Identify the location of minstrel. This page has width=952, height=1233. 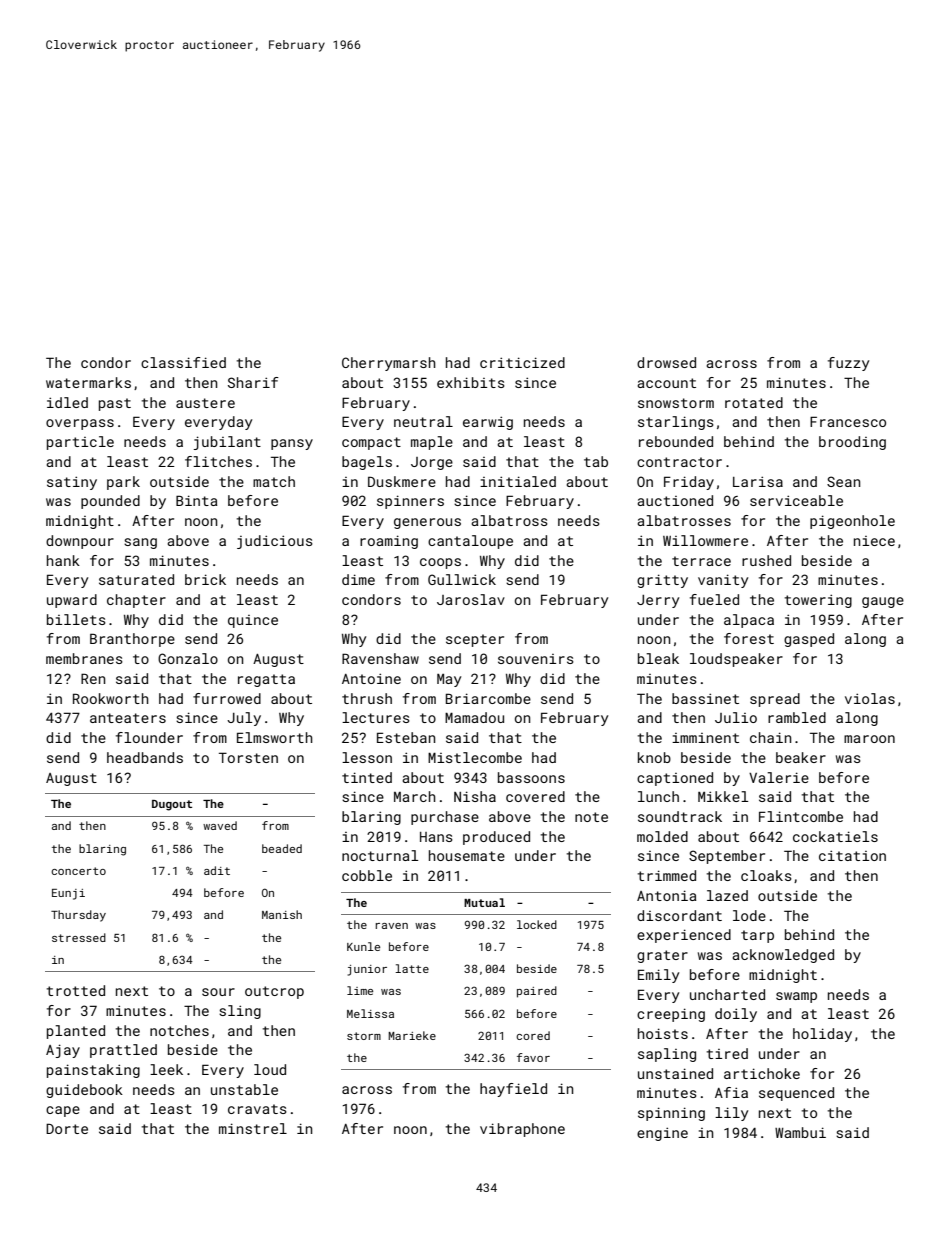
(253, 1128).
